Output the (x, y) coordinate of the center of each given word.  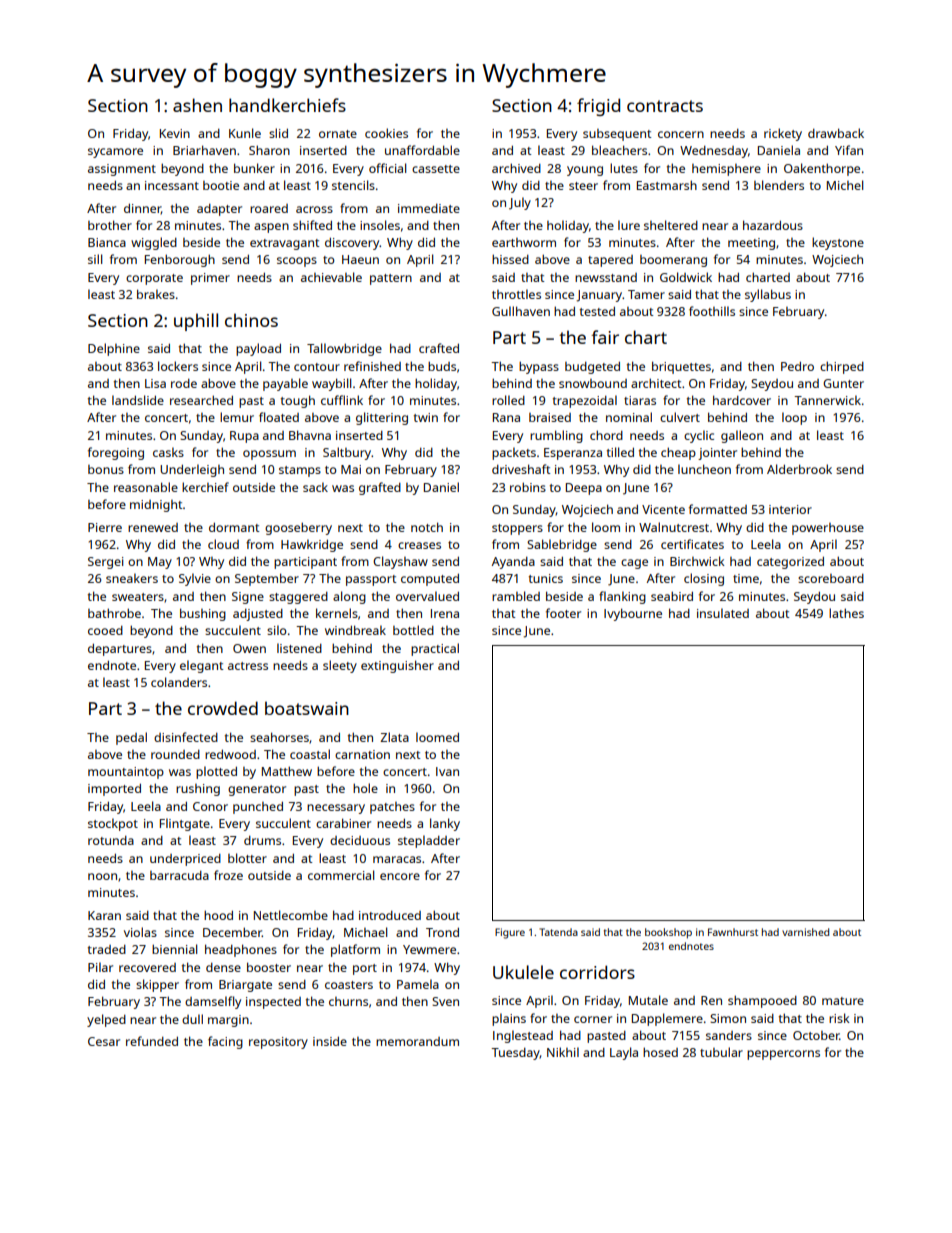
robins (528, 487)
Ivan (447, 771)
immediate (429, 208)
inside (330, 1041)
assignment (122, 170)
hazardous (773, 225)
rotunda (111, 840)
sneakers (132, 578)
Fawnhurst (733, 932)
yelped (106, 1020)
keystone (838, 243)
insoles (380, 225)
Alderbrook (799, 469)
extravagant (285, 244)
